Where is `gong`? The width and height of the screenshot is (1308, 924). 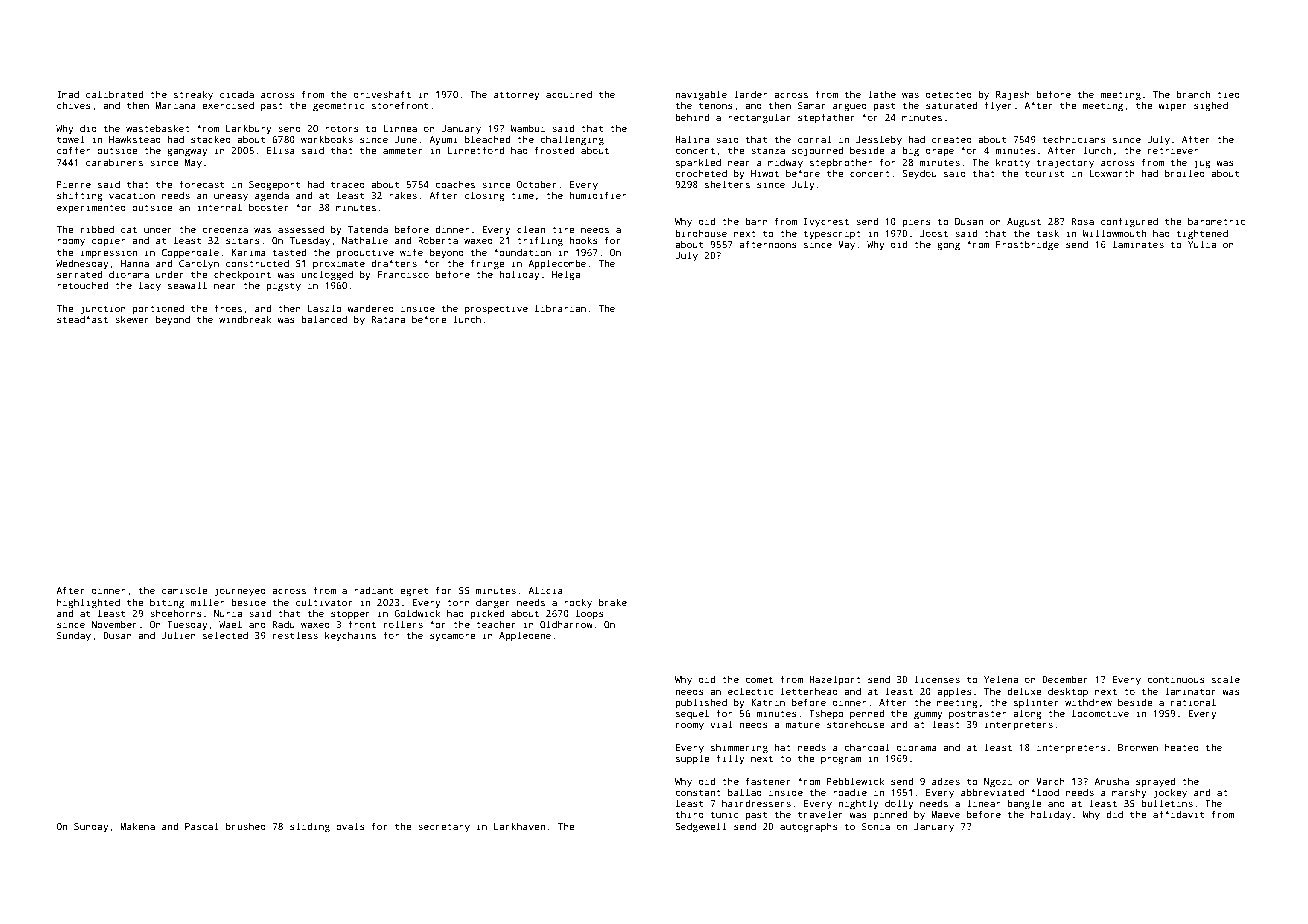
gong is located at coordinates (948, 246).
